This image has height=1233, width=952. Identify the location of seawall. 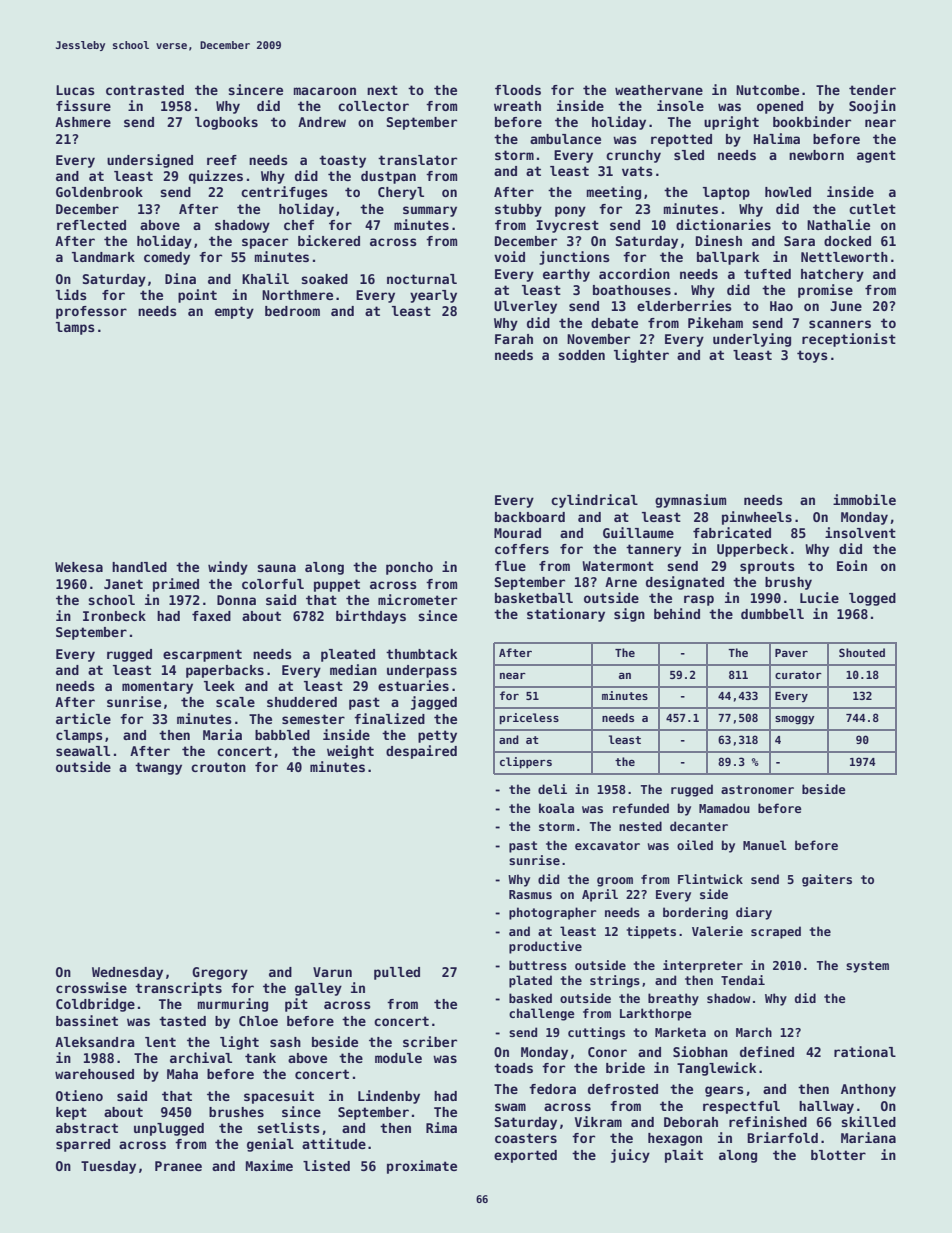
(83, 751).
